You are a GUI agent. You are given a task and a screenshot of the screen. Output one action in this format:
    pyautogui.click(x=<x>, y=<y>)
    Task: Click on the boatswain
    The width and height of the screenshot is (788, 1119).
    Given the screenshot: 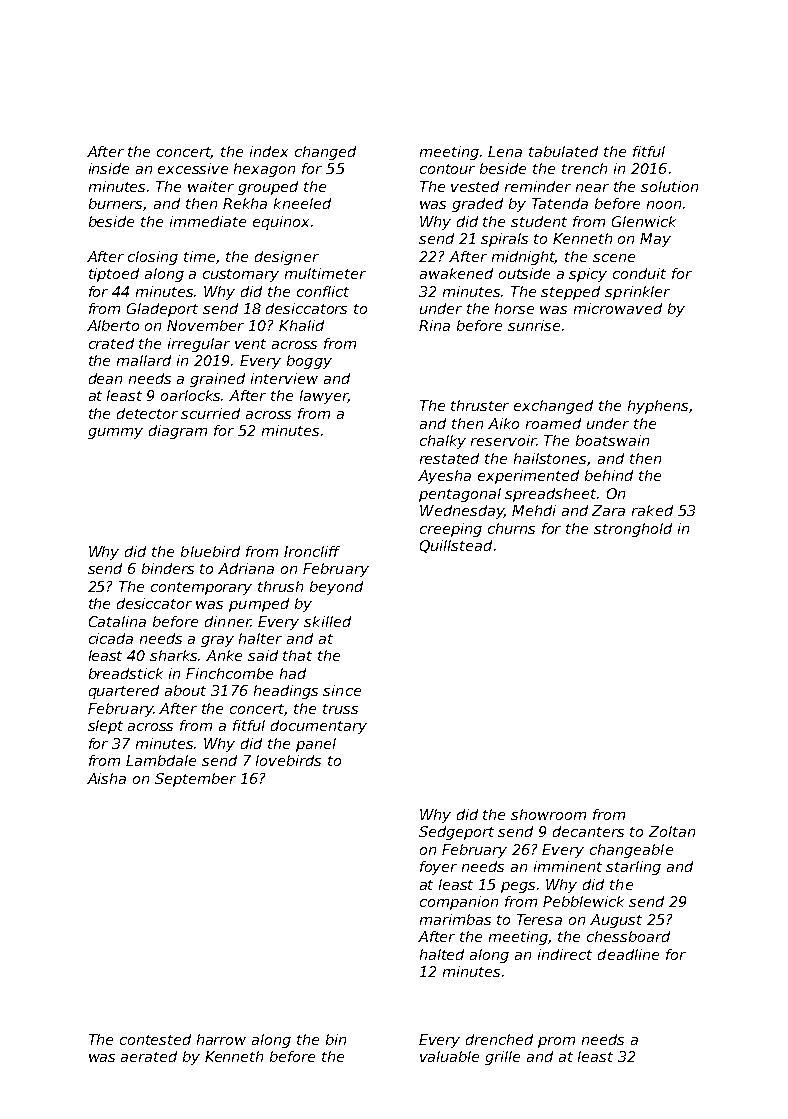 What is the action you would take?
    pyautogui.click(x=612, y=440)
